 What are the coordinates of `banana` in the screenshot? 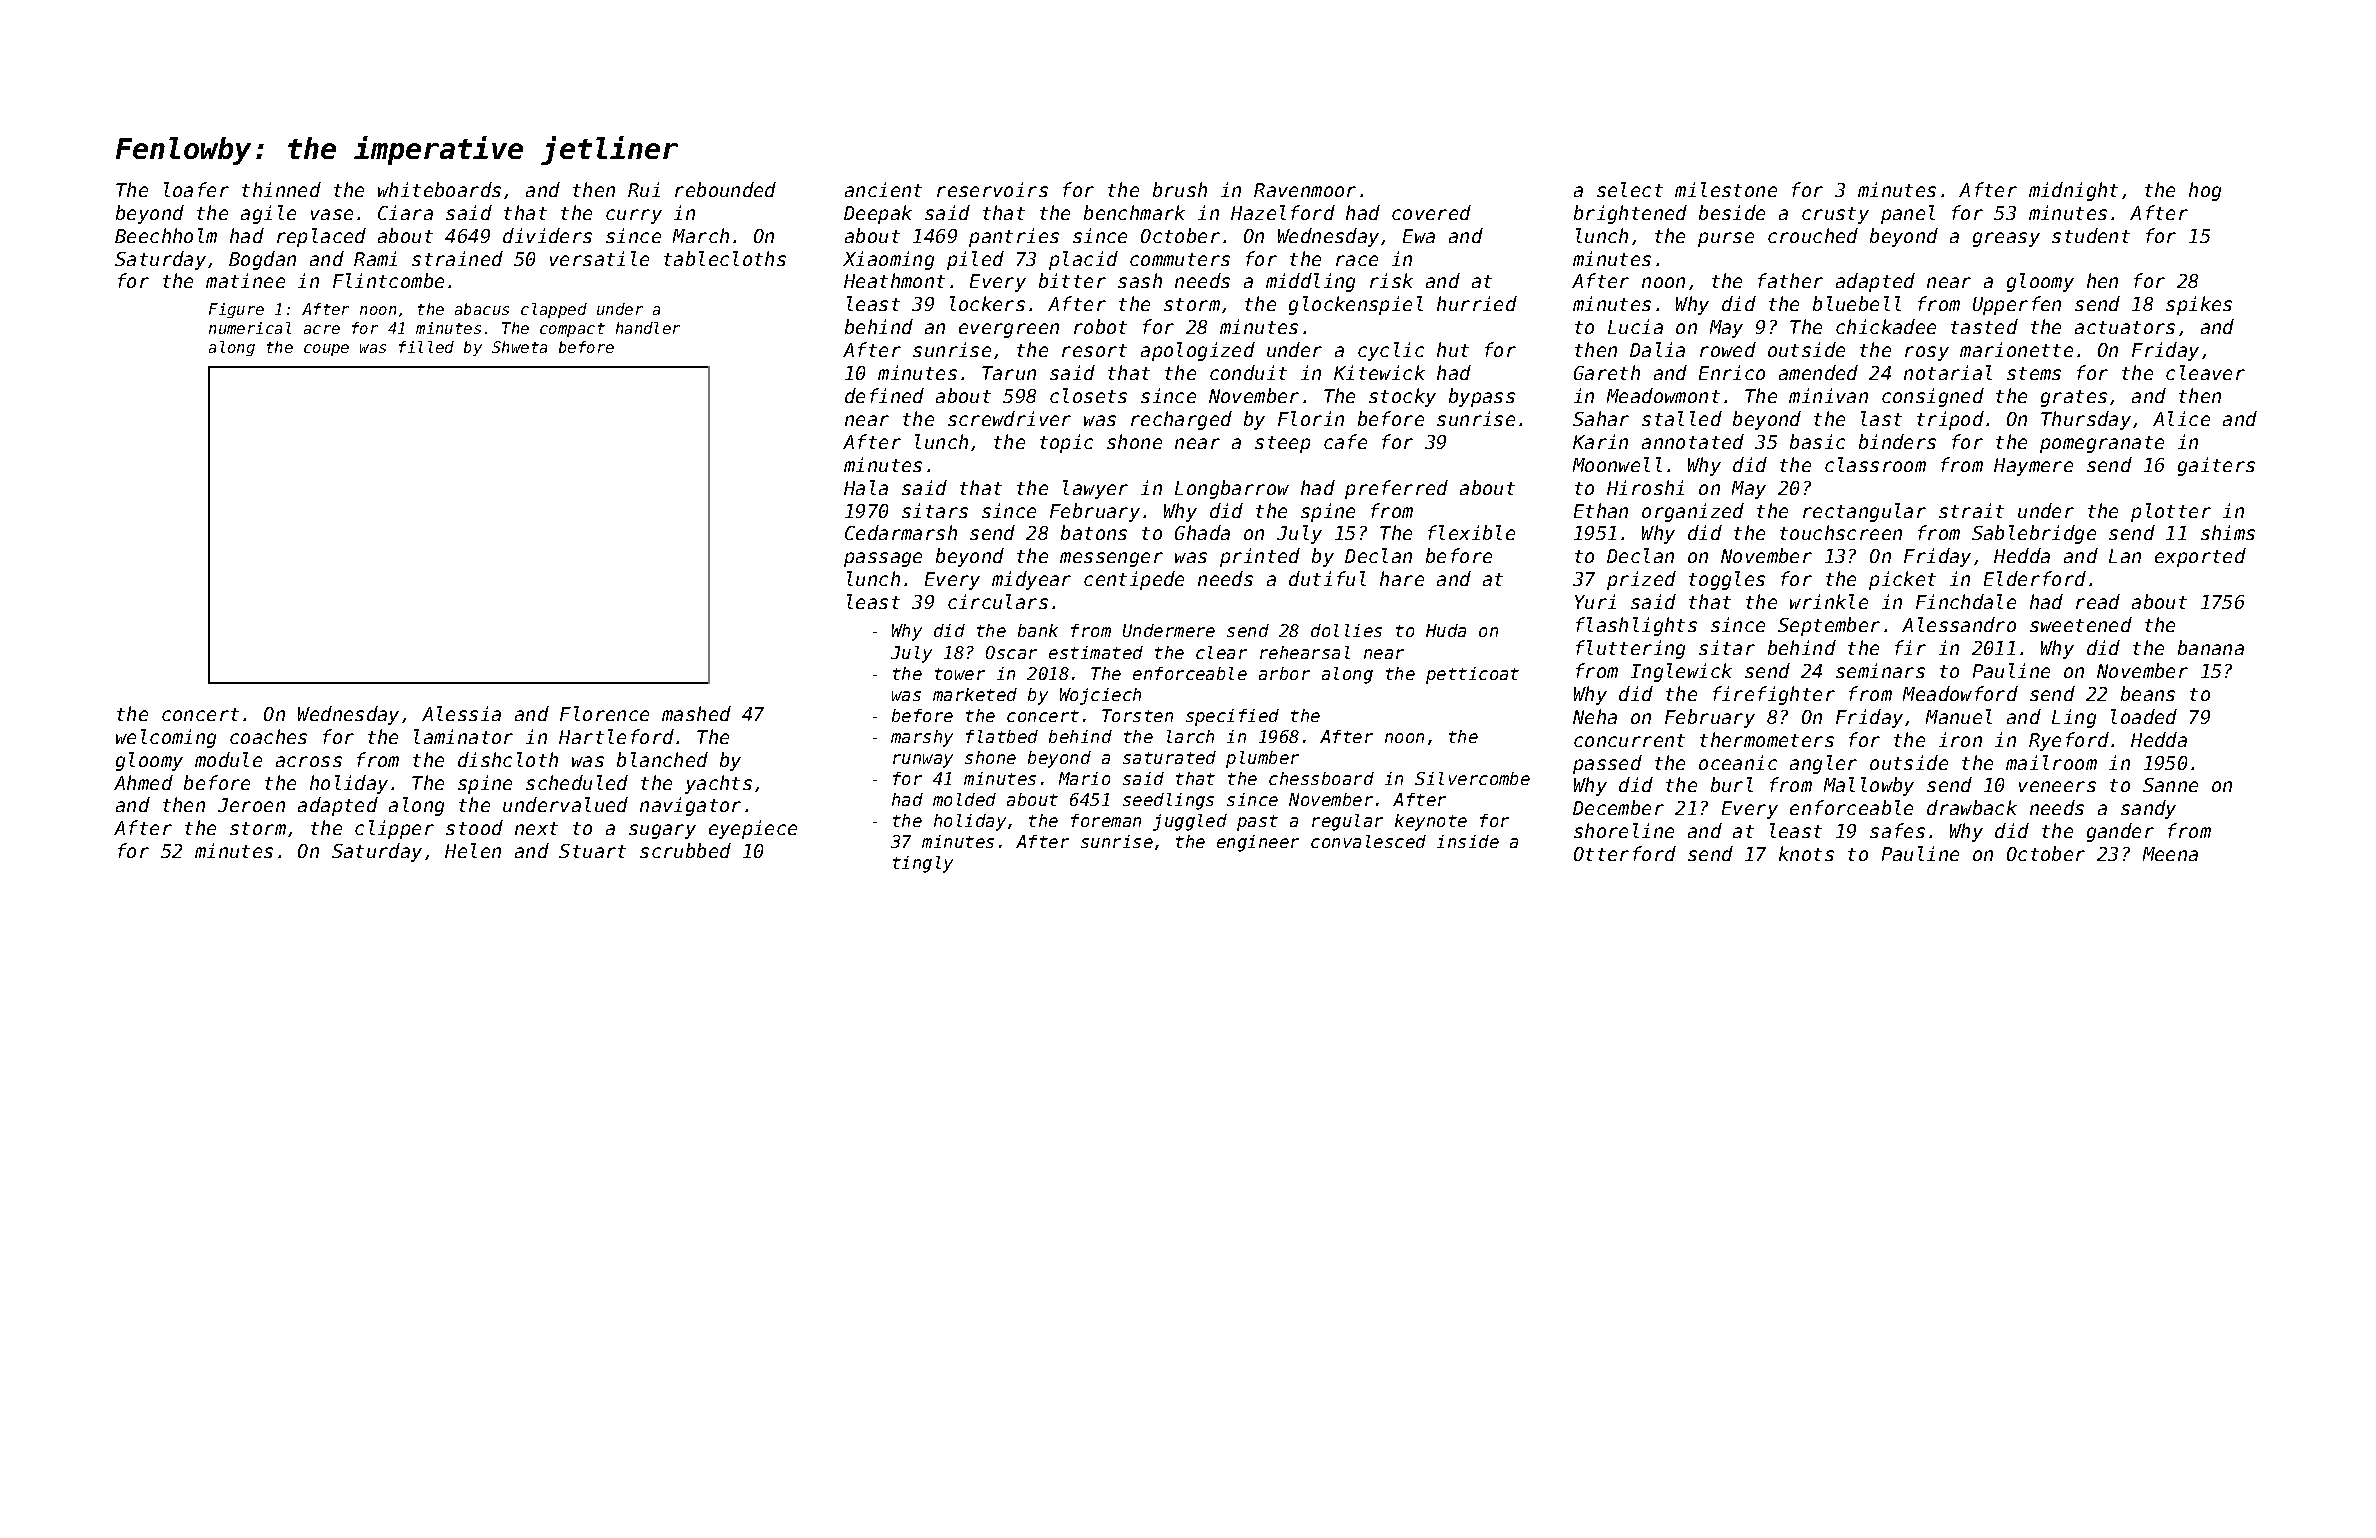 It's located at (2211, 647).
